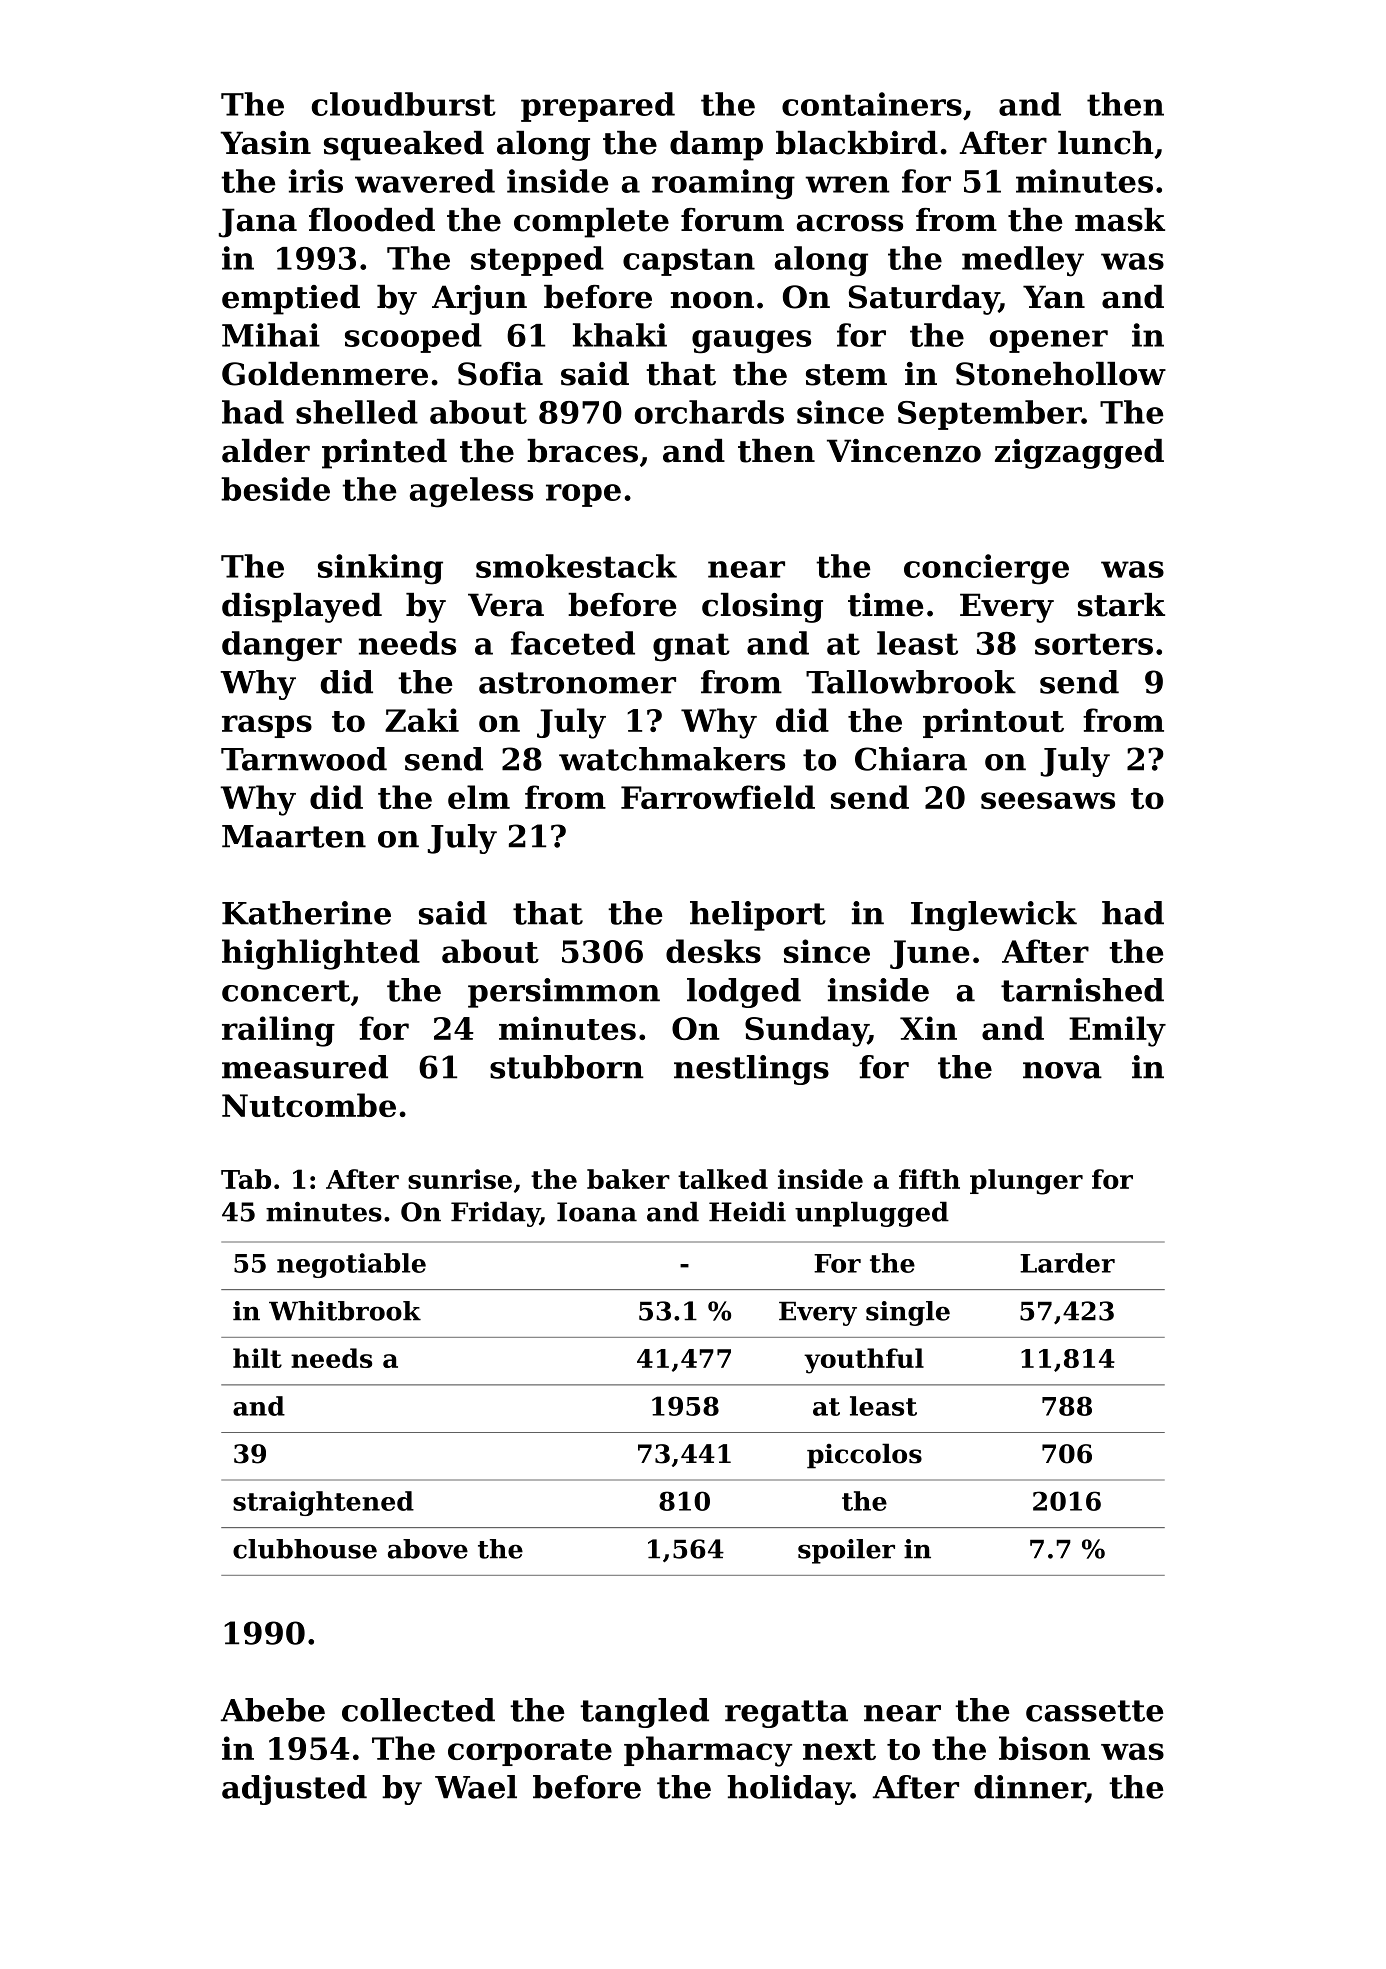  What do you see at coordinates (418, 1710) in the screenshot?
I see `collected` at bounding box center [418, 1710].
